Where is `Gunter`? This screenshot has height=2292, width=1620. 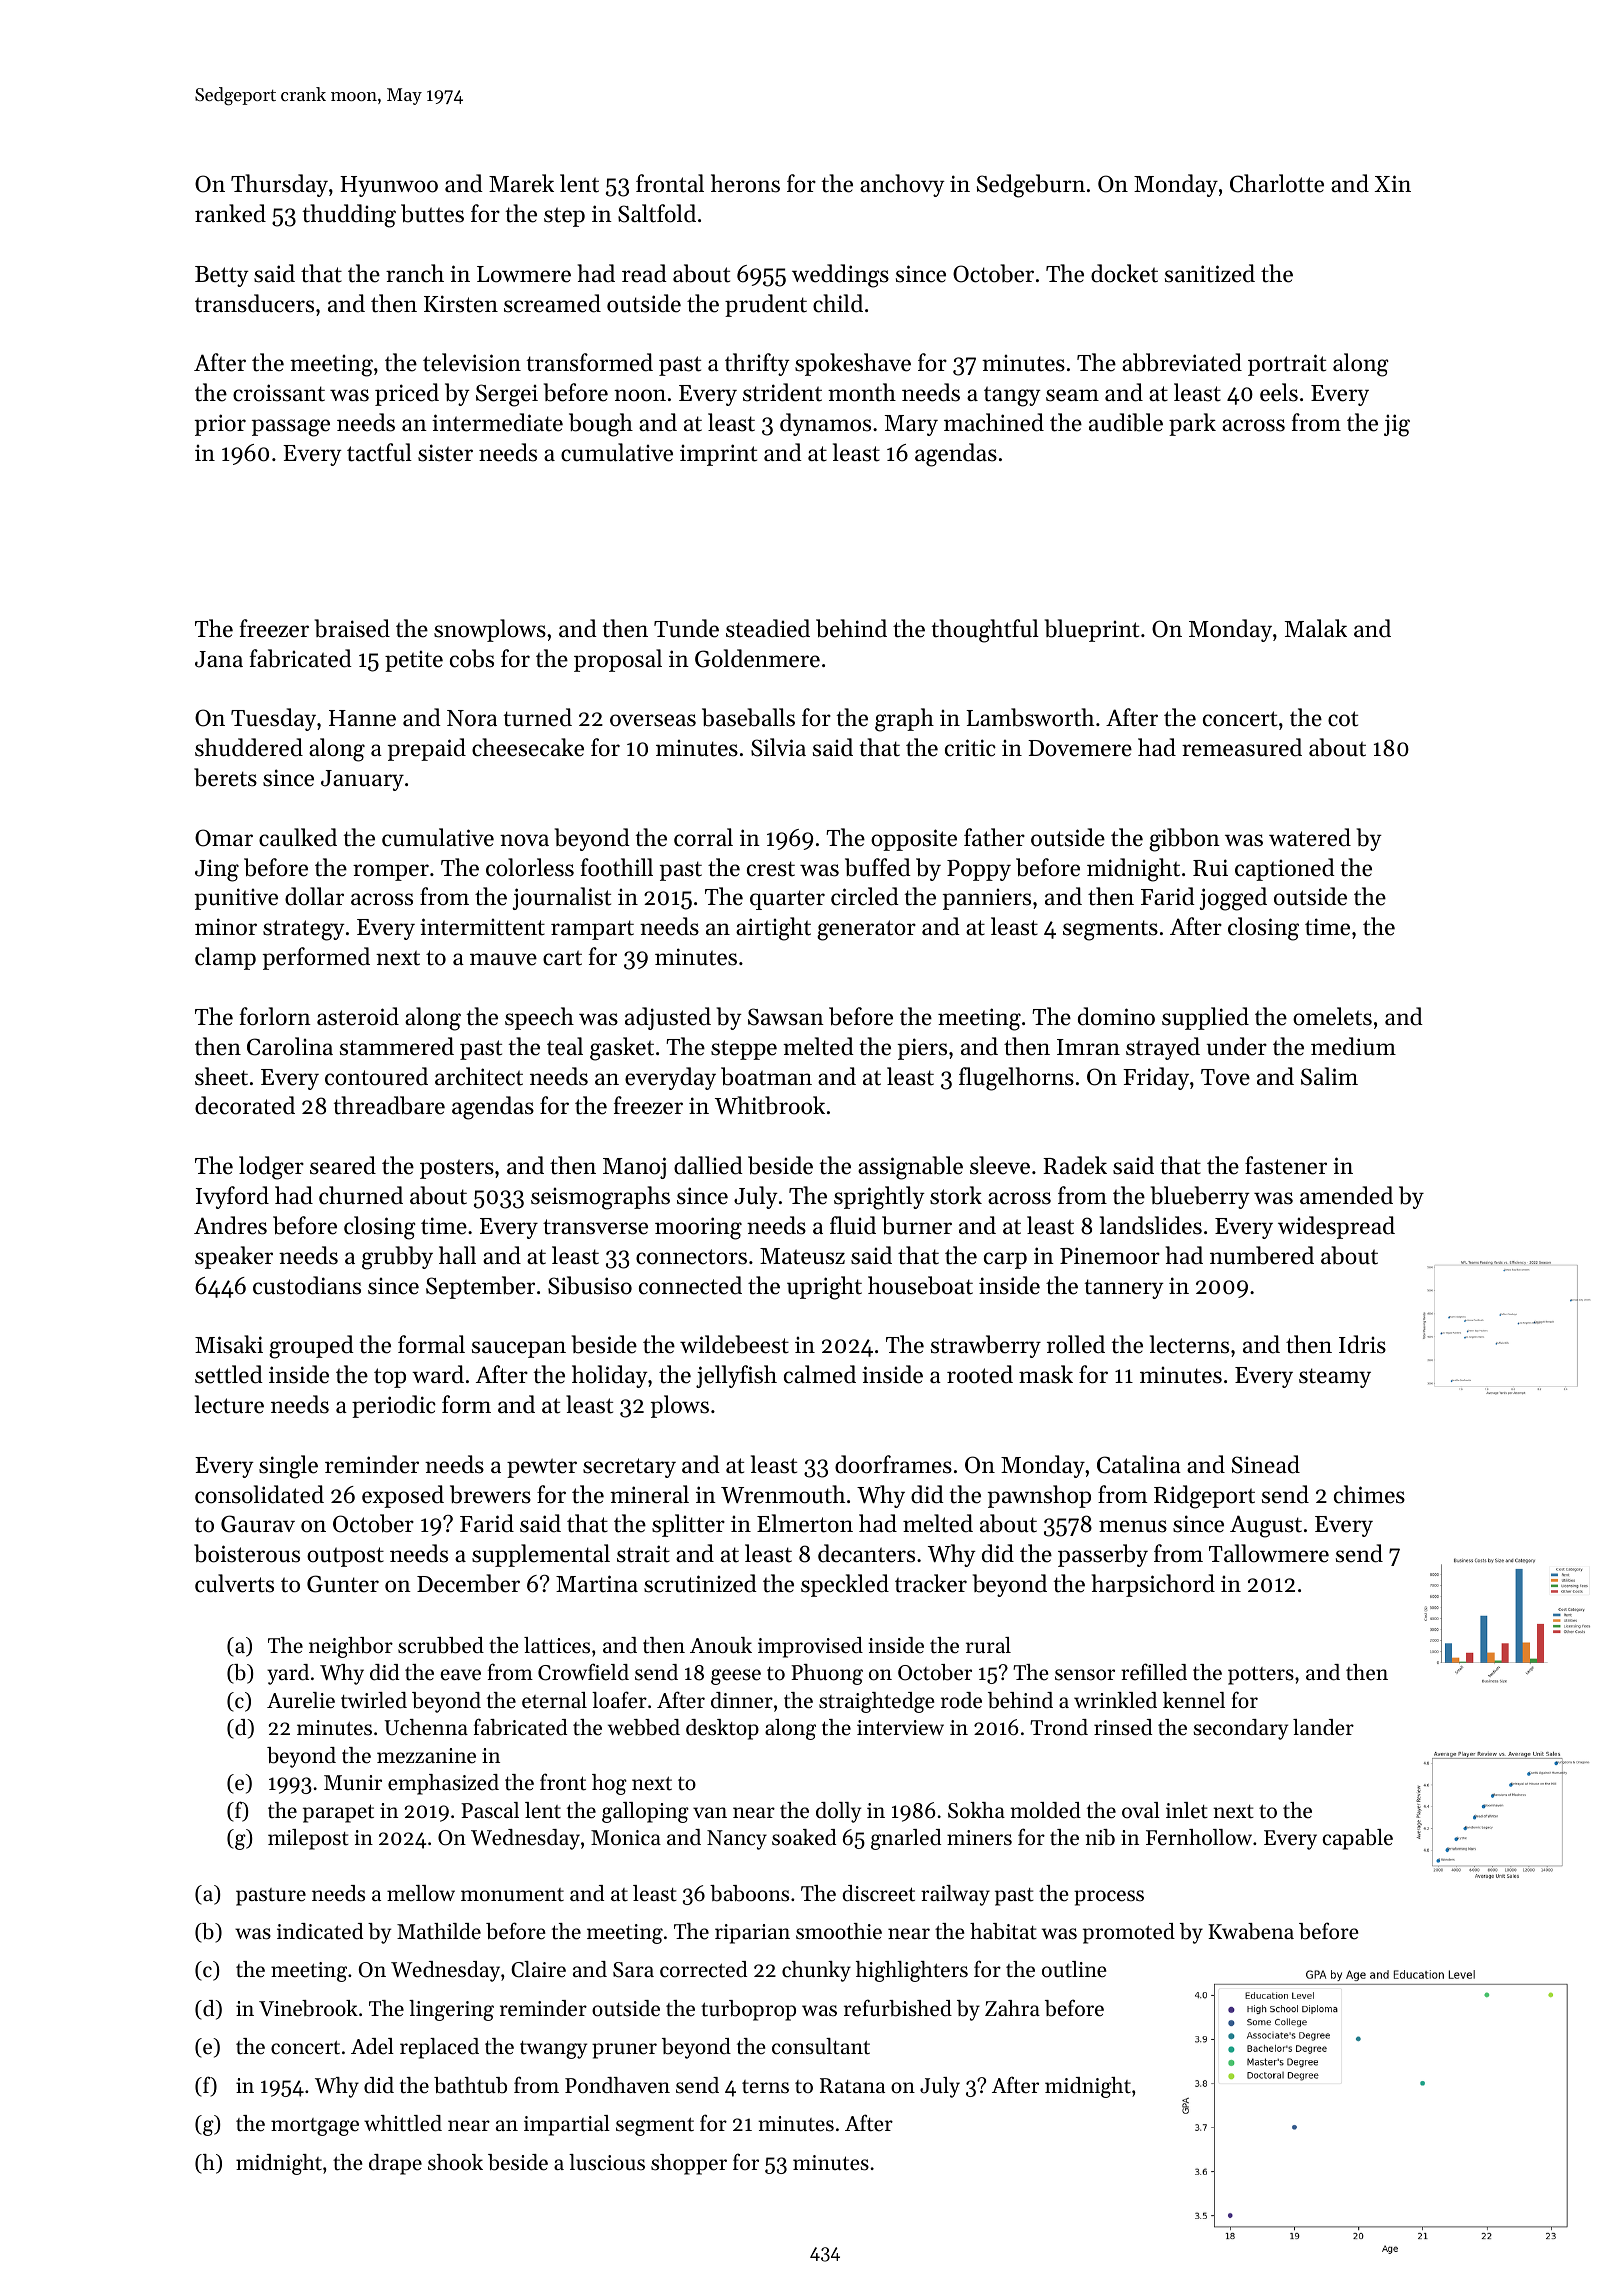
Gunter is located at coordinates (343, 1584).
